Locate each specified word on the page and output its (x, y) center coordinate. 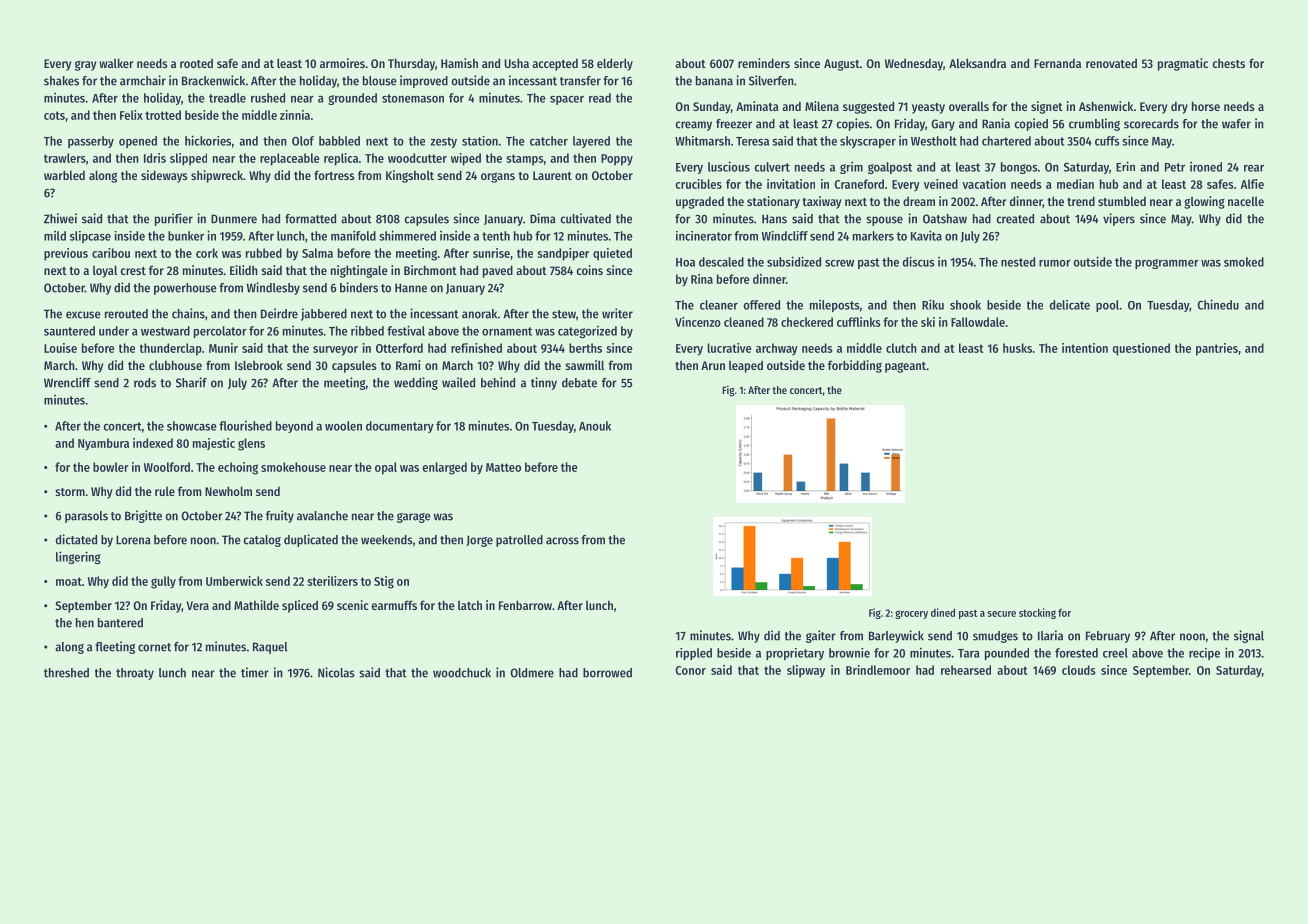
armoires (342, 63)
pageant (905, 367)
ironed (1206, 167)
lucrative (730, 348)
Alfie (1252, 184)
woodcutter (417, 158)
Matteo (503, 467)
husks (1017, 348)
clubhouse (175, 365)
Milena (822, 106)
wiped (466, 159)
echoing (238, 468)
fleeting (115, 647)
